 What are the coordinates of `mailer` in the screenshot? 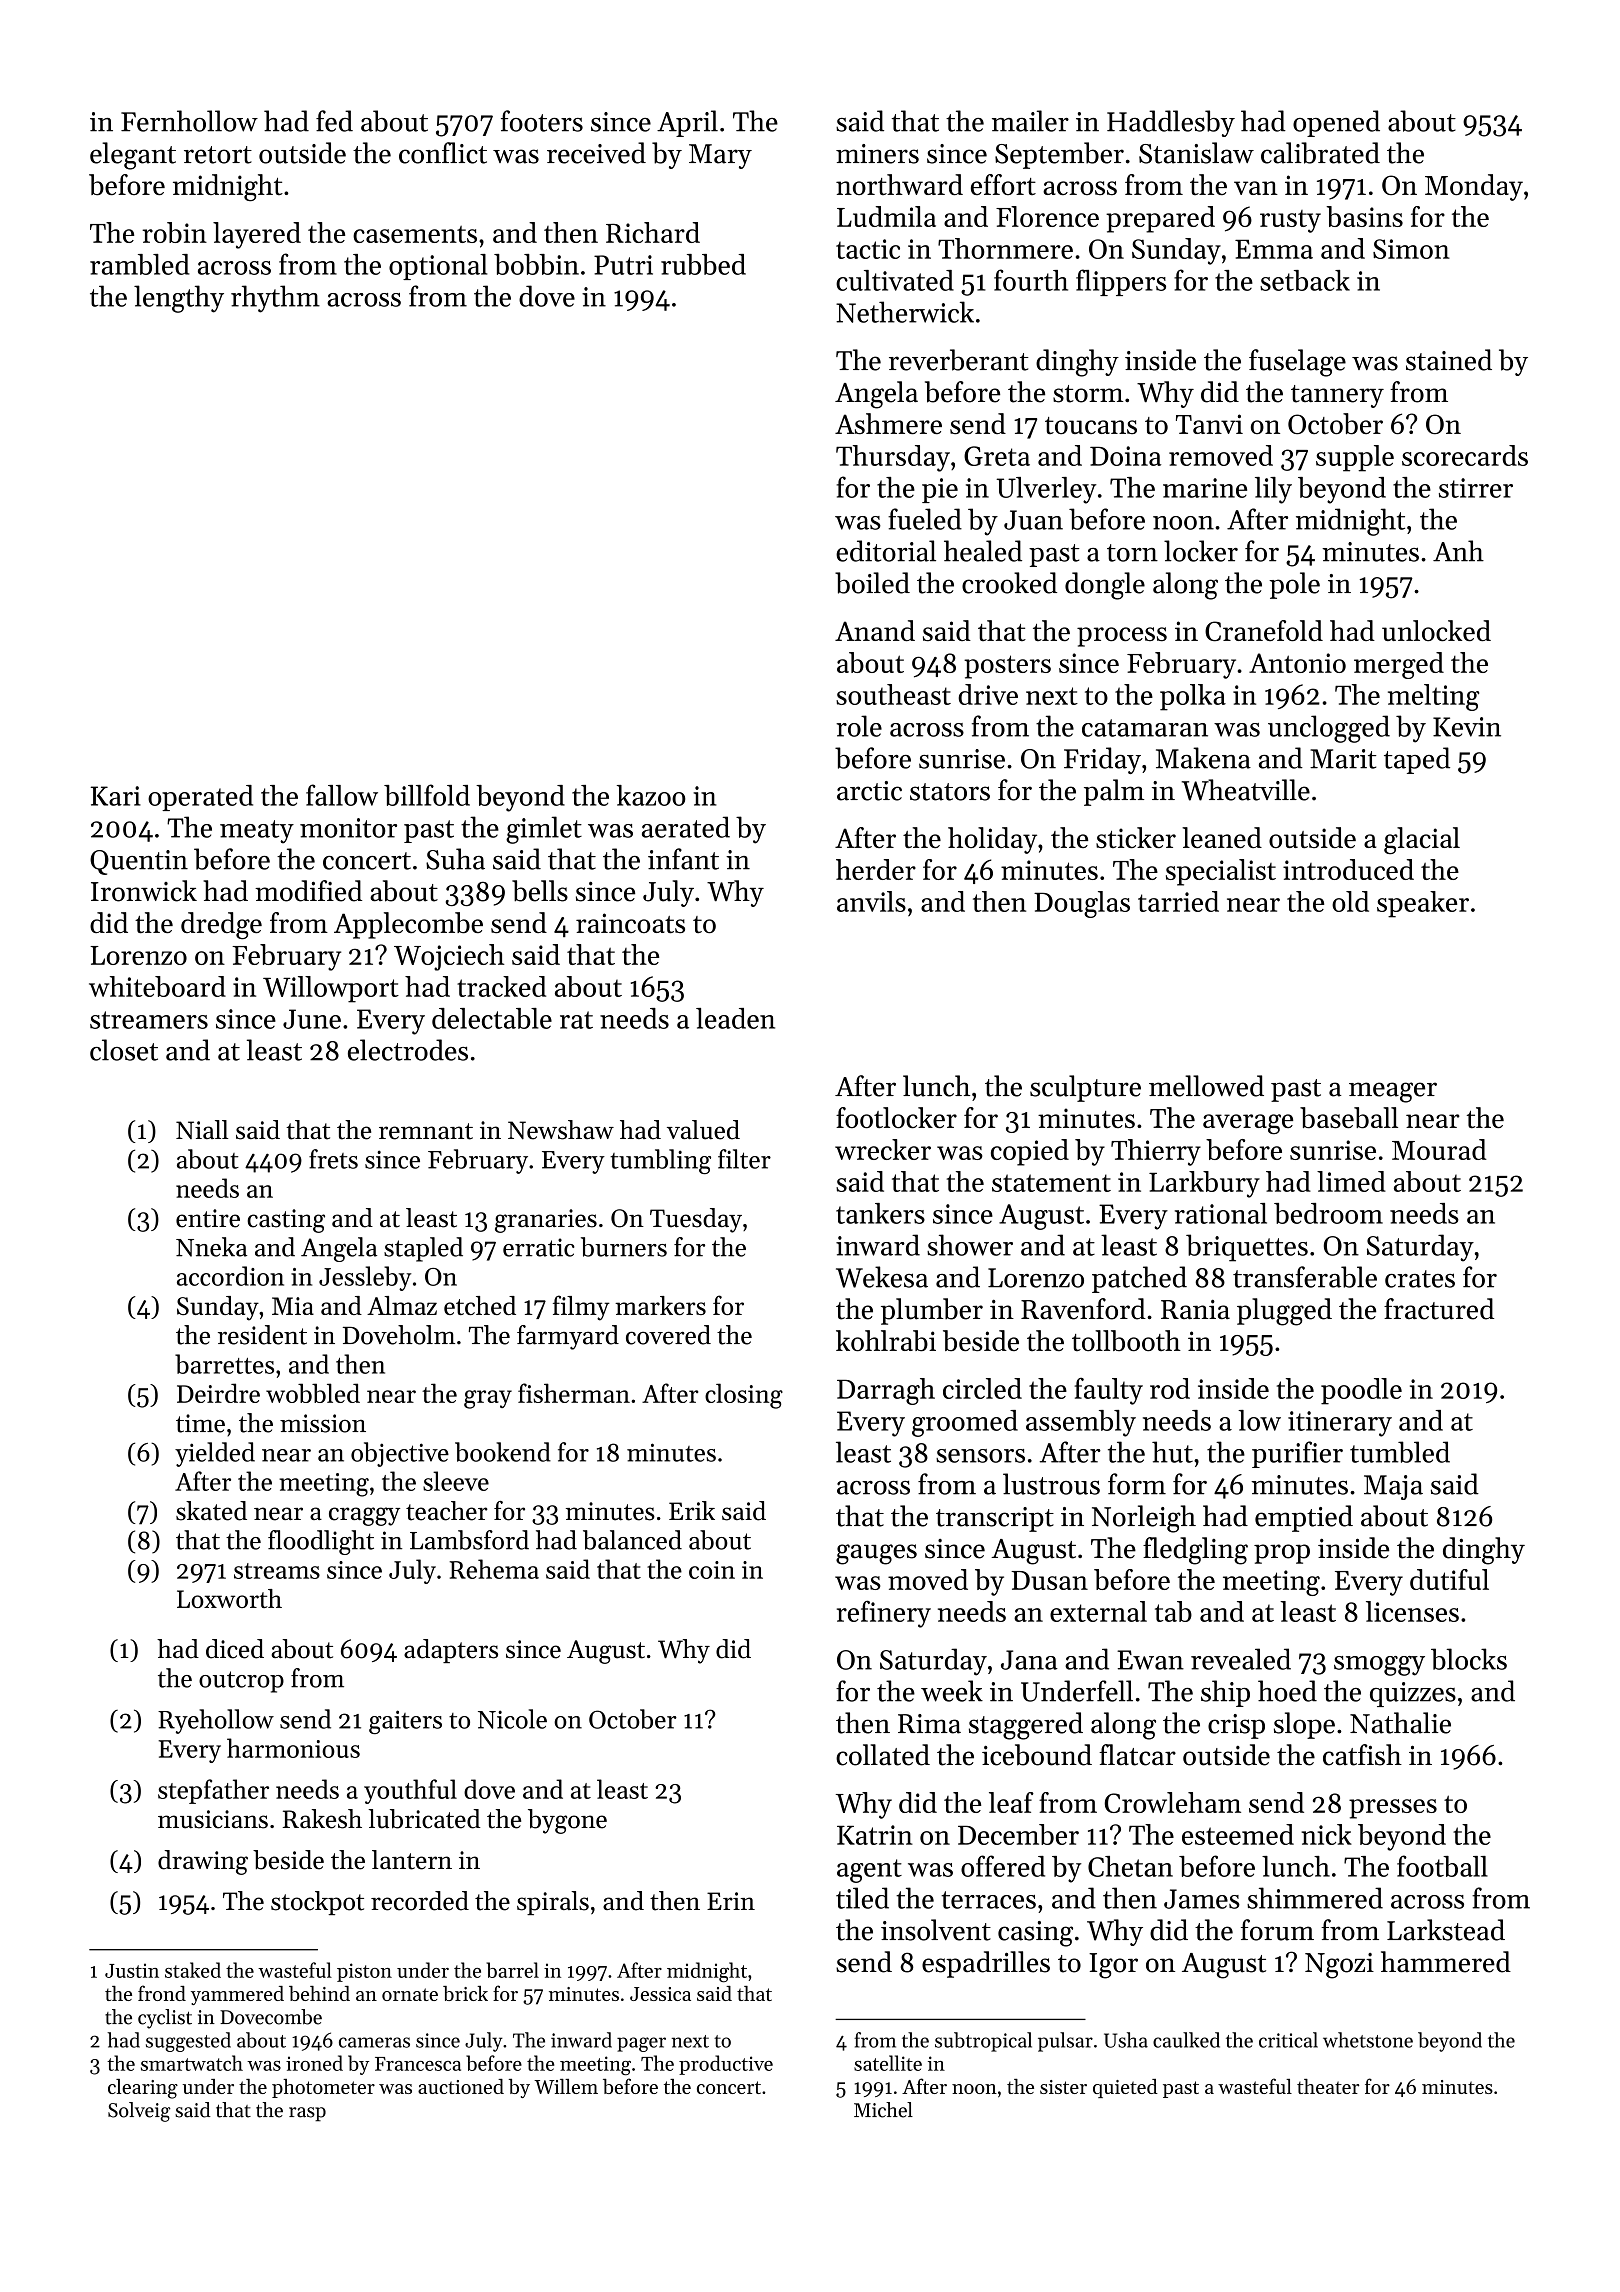 It's located at (1030, 121).
